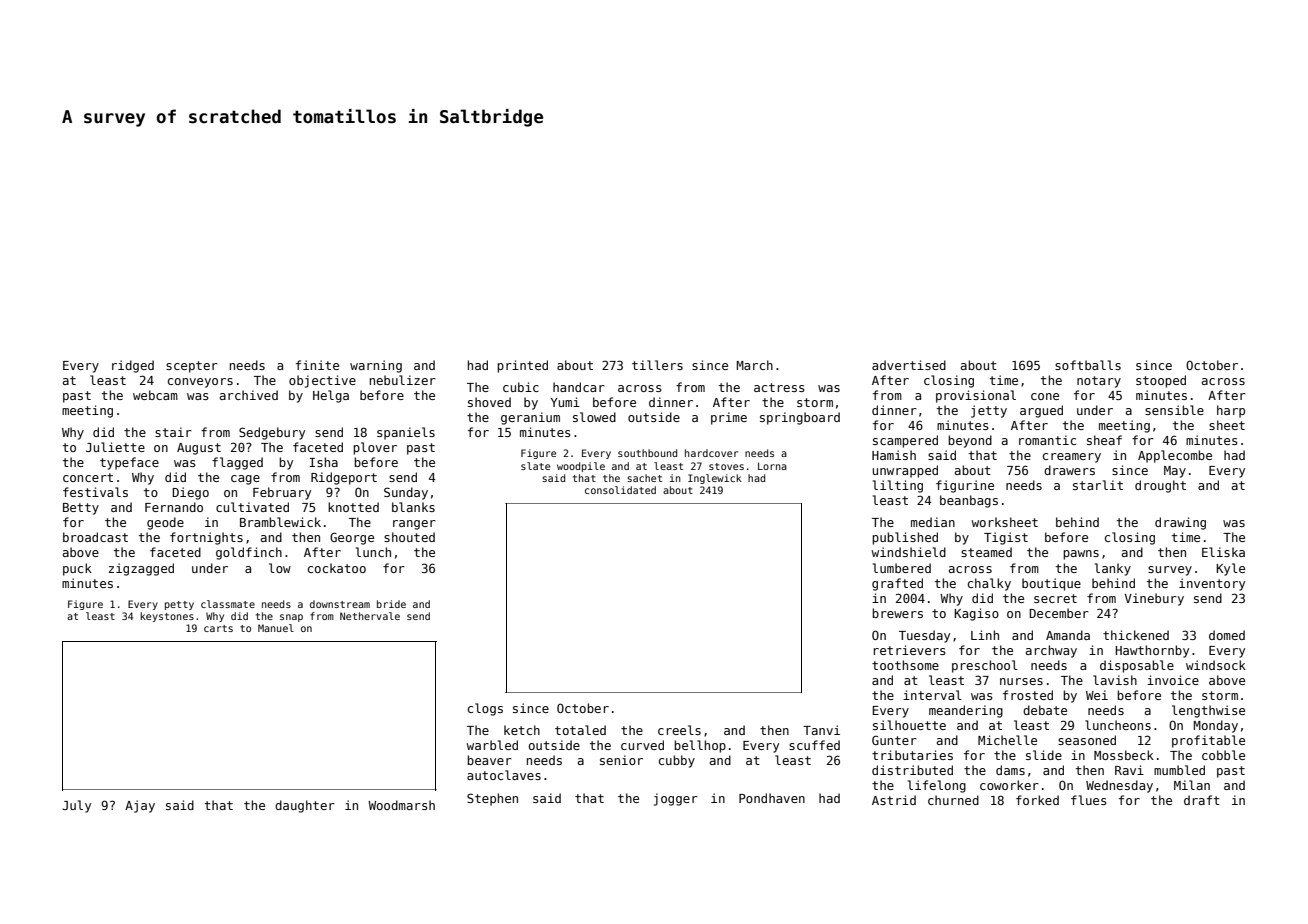  What do you see at coordinates (305, 806) in the screenshot?
I see `daughter` at bounding box center [305, 806].
